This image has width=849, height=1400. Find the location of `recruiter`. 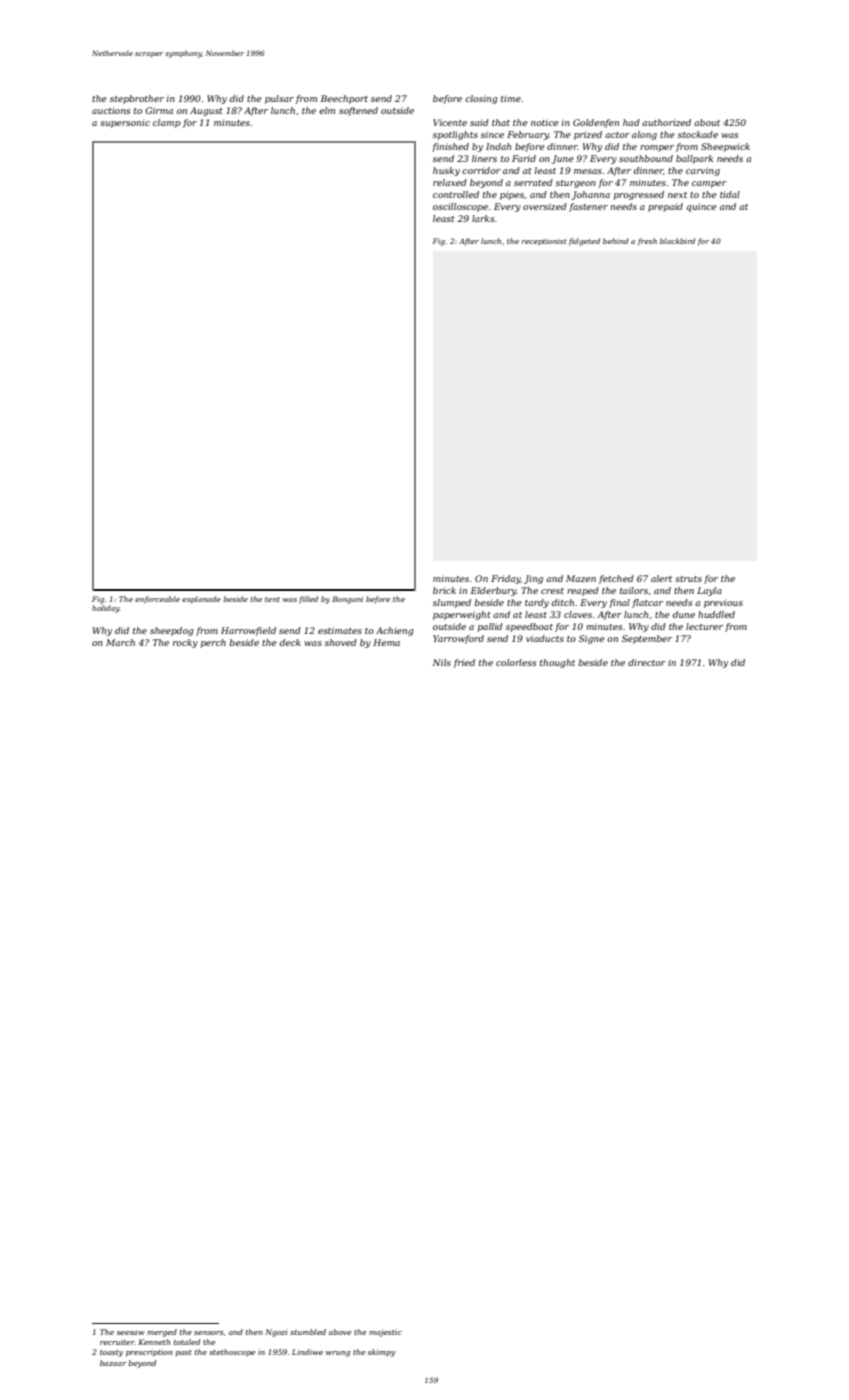

recruiter is located at coordinates (117, 1342).
